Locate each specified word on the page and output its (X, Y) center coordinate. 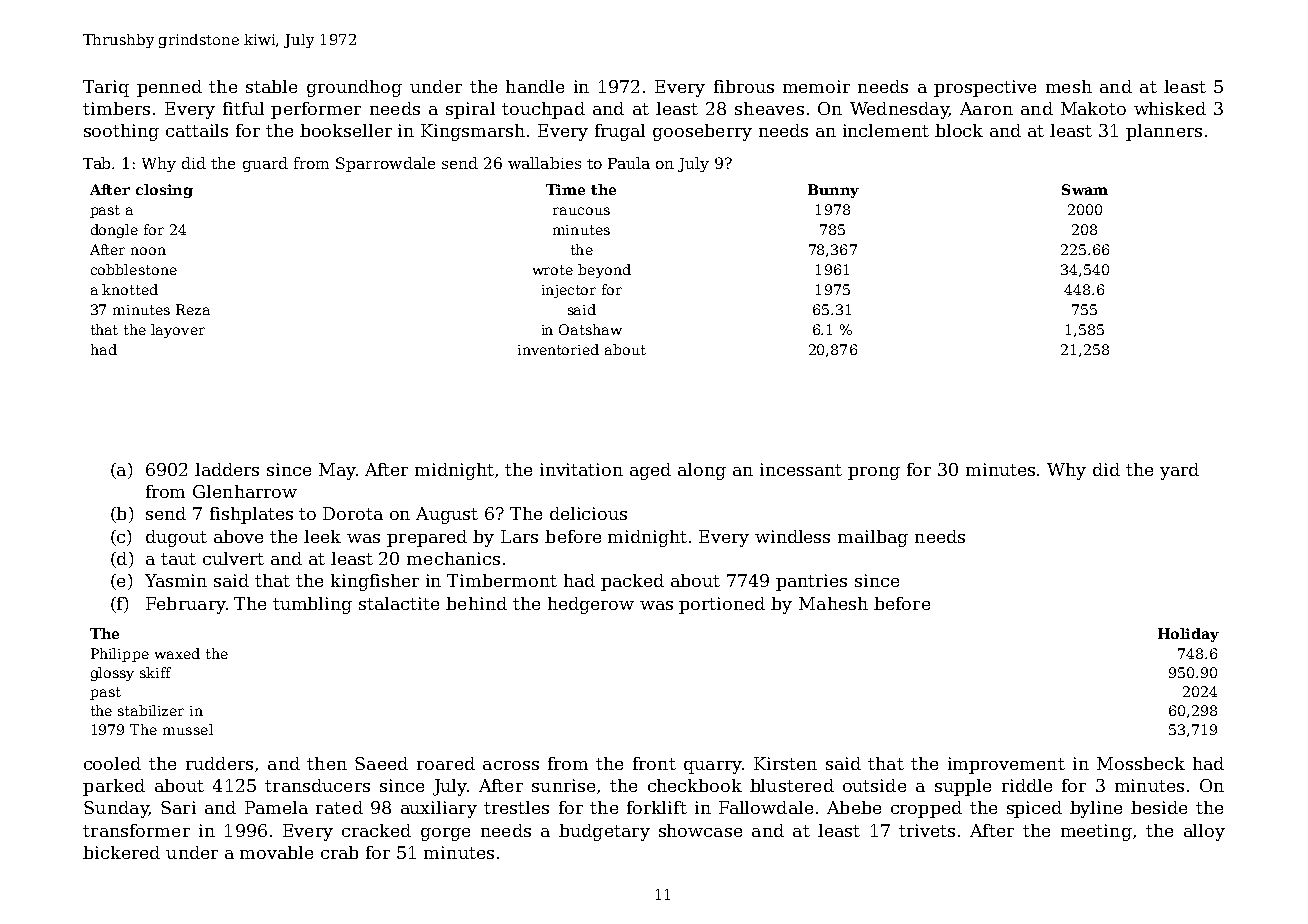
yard (1179, 471)
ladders (227, 469)
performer (316, 110)
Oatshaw (590, 329)
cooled (112, 763)
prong (874, 473)
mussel (188, 729)
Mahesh (833, 603)
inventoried (558, 349)
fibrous (744, 86)
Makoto (1093, 108)
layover (178, 331)
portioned (722, 605)
